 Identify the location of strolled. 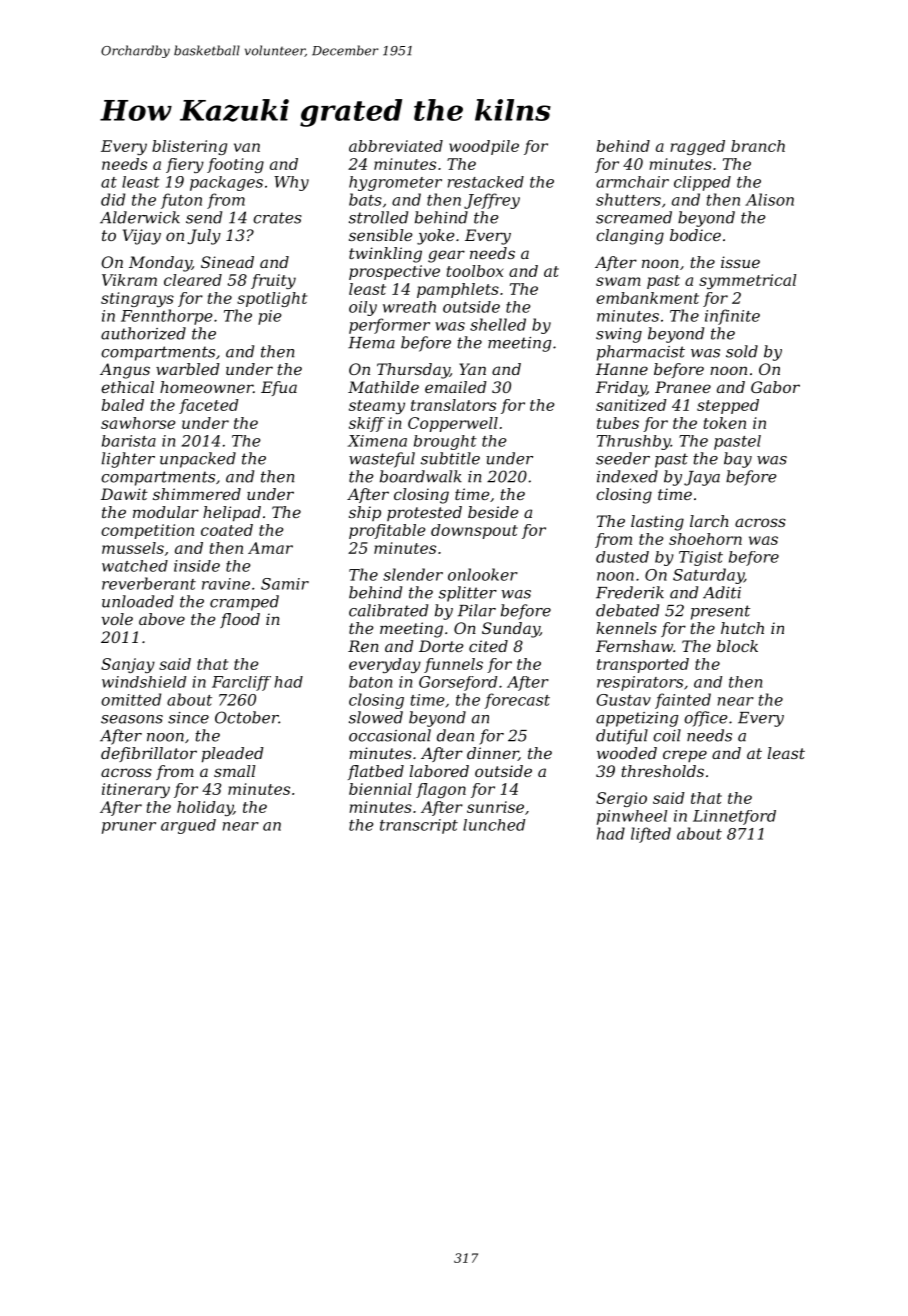
(378, 217).
